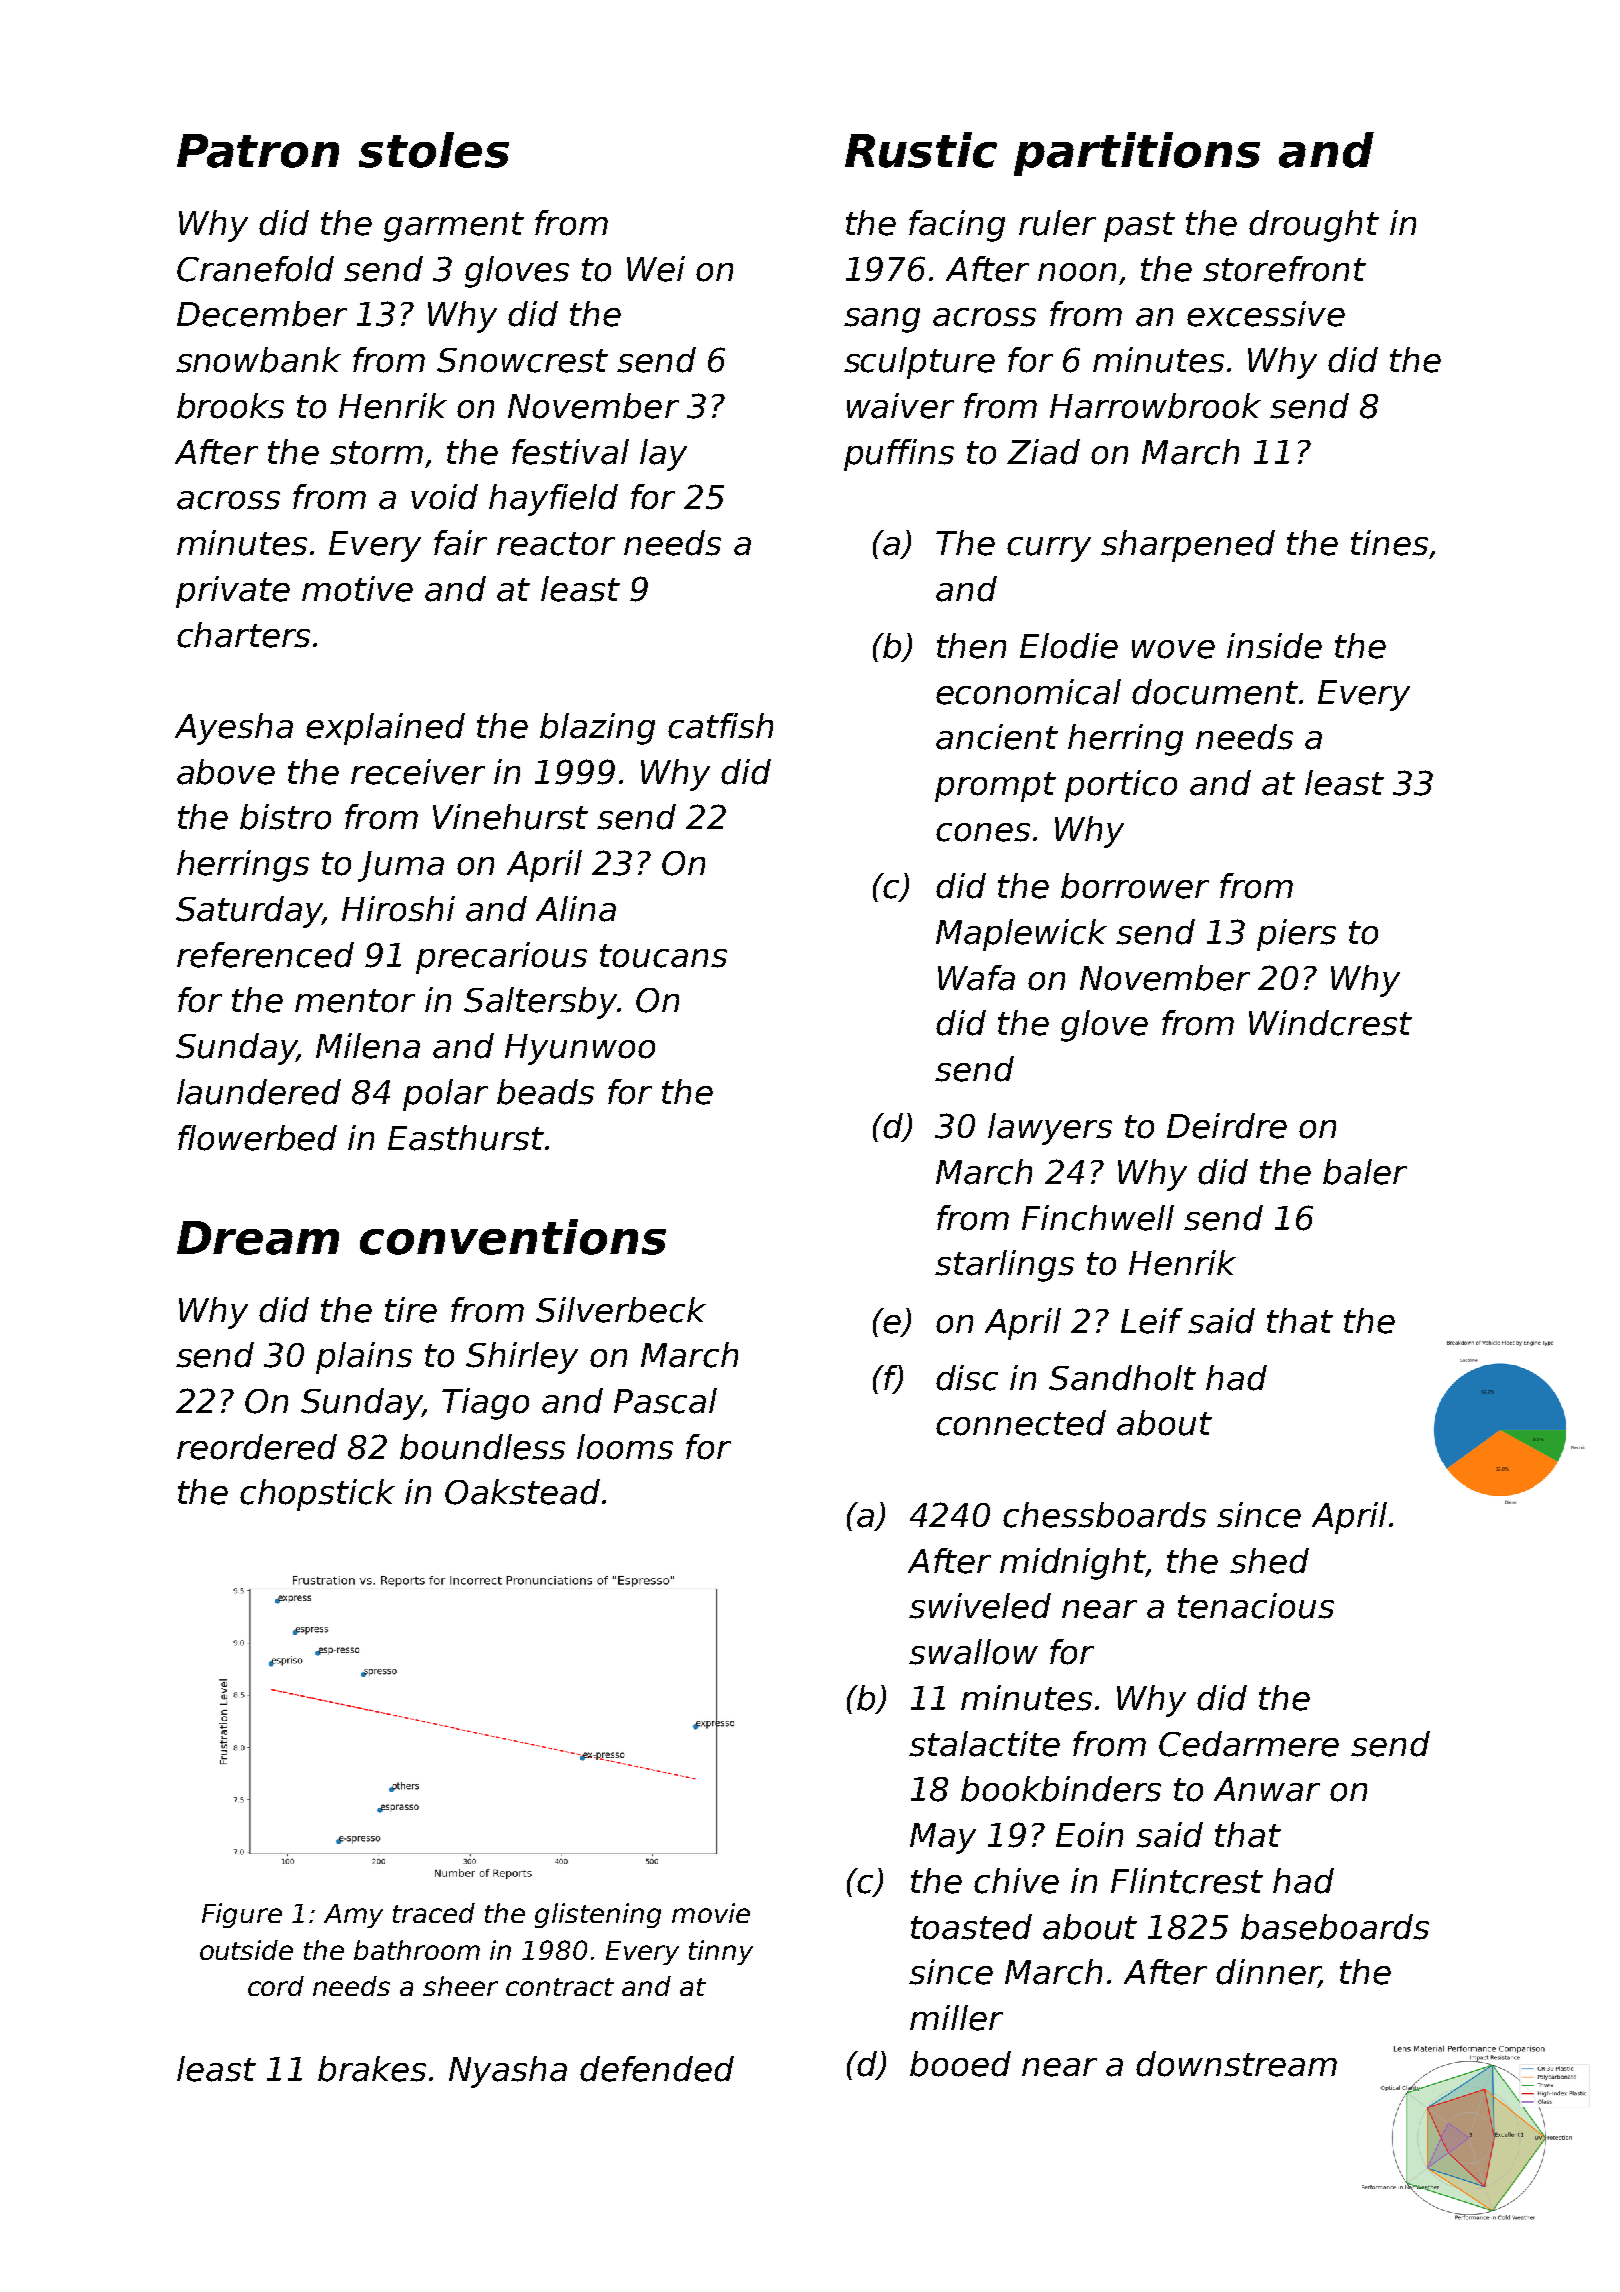 Image resolution: width=1620 pixels, height=2292 pixels. Describe the element at coordinates (434, 1913) in the document. I see `traced` at that location.
